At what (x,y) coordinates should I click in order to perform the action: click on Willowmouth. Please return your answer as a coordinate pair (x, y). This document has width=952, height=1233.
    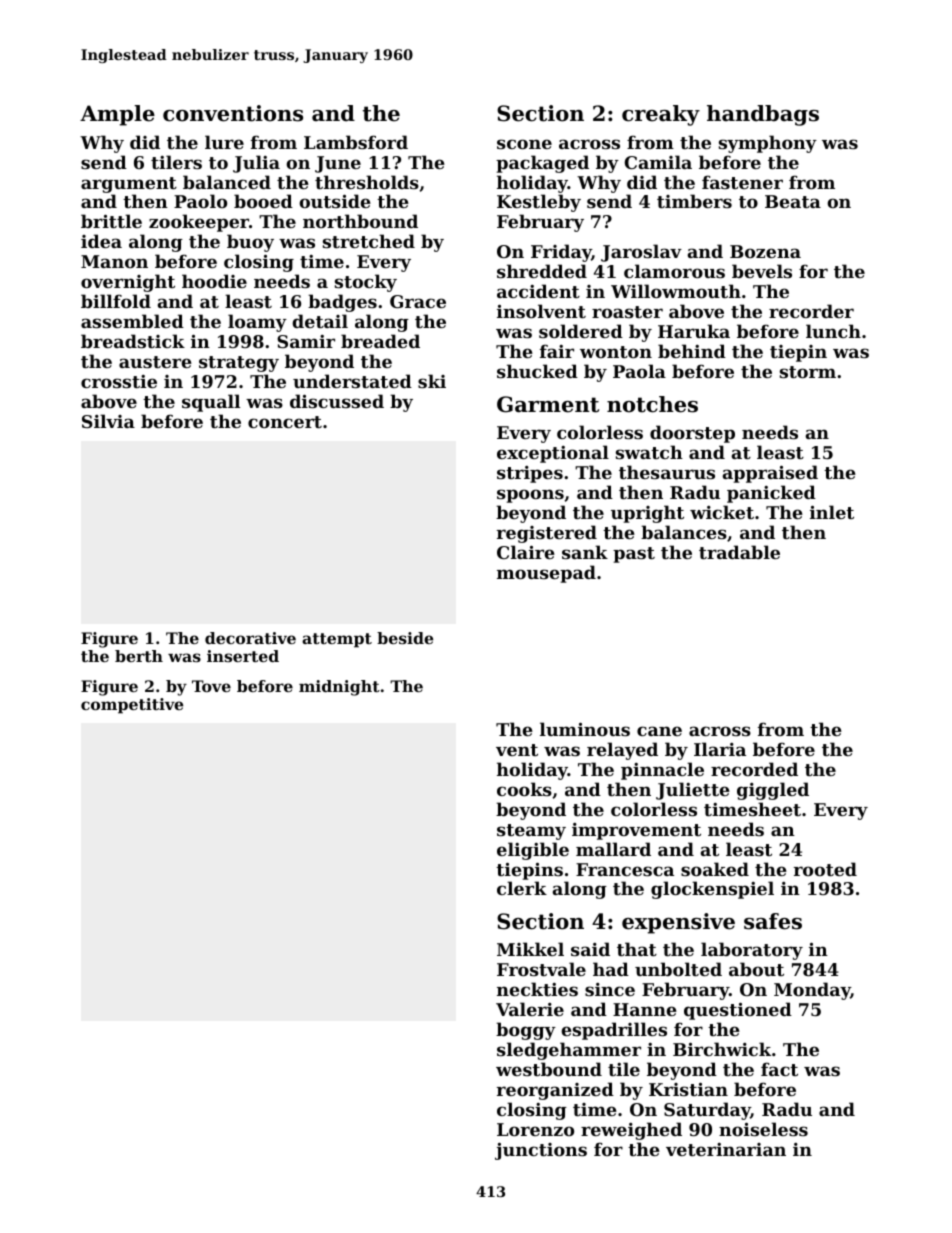
    Looking at the image, I should click on (676, 291).
